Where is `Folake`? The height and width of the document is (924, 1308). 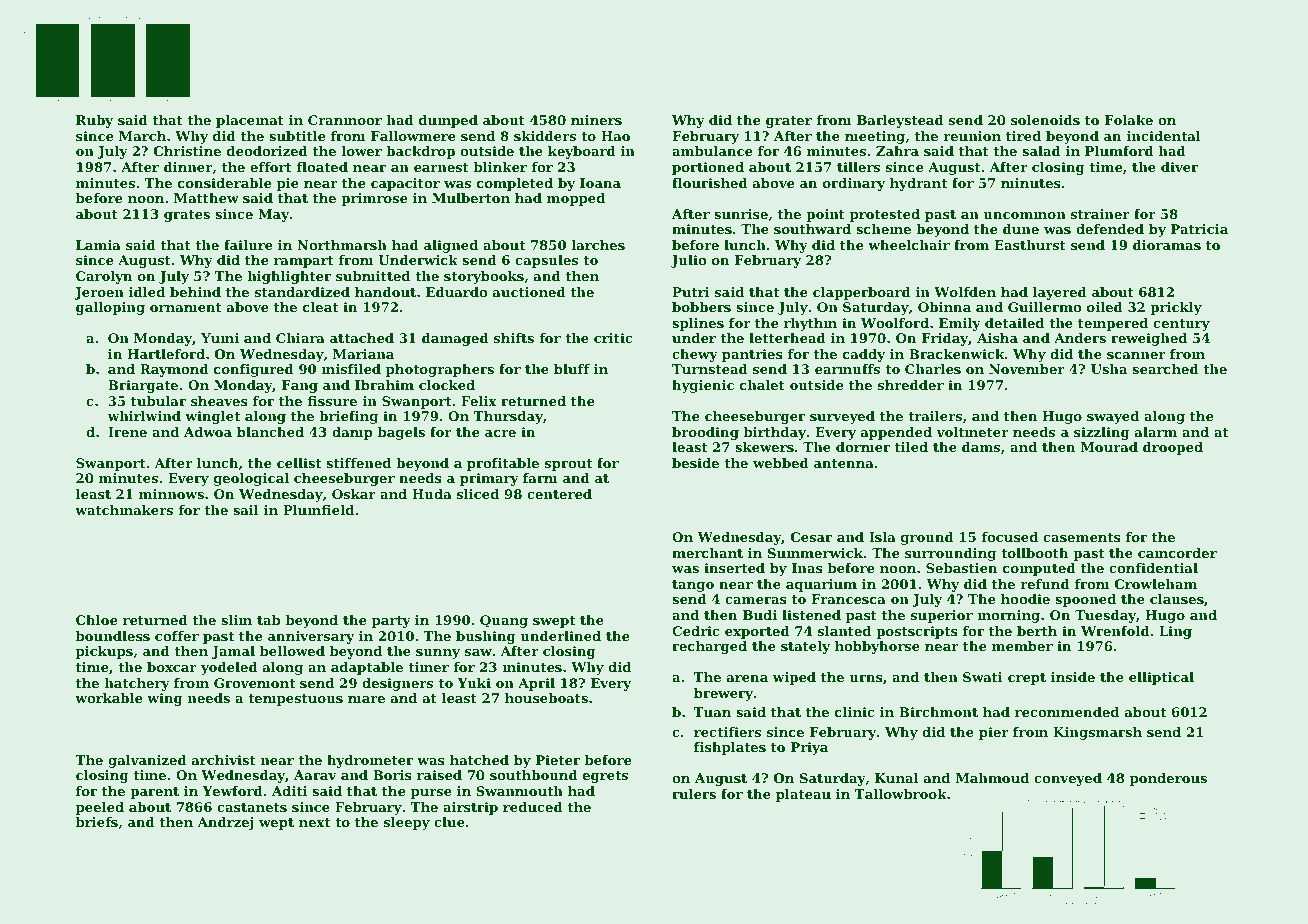
Folake is located at coordinates (1129, 120).
